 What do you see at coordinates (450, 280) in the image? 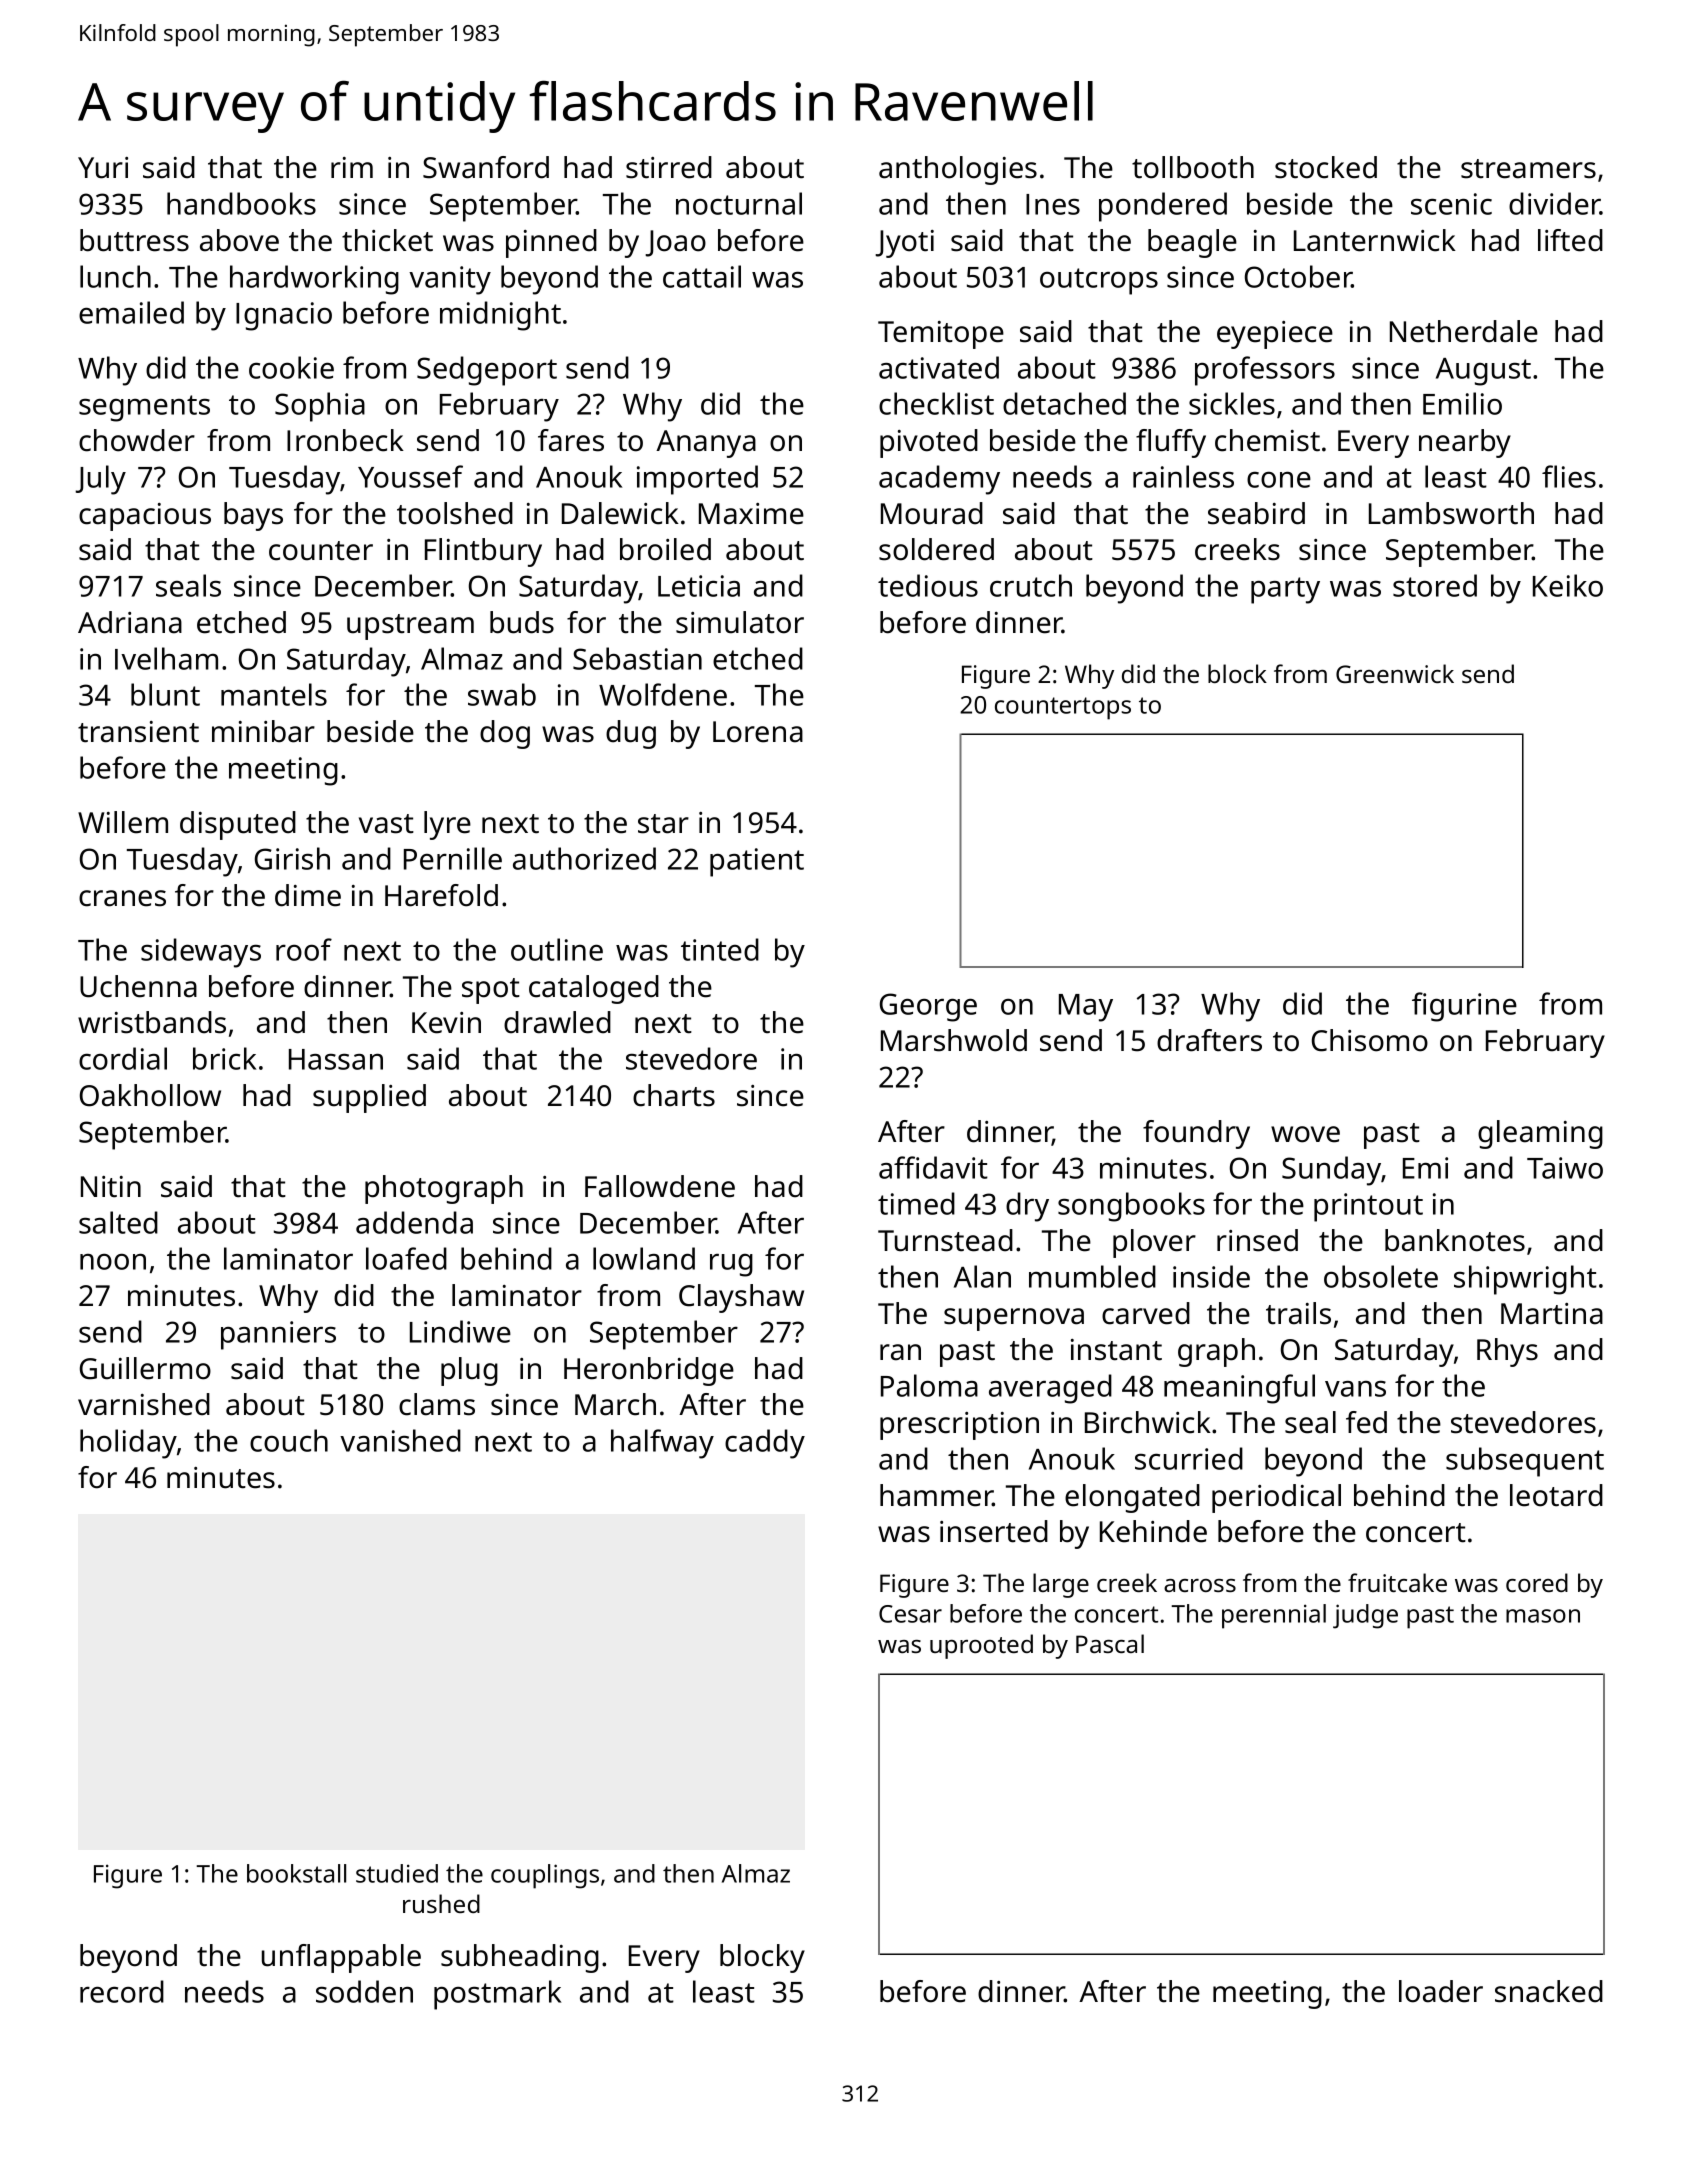
I see `vanity` at bounding box center [450, 280].
